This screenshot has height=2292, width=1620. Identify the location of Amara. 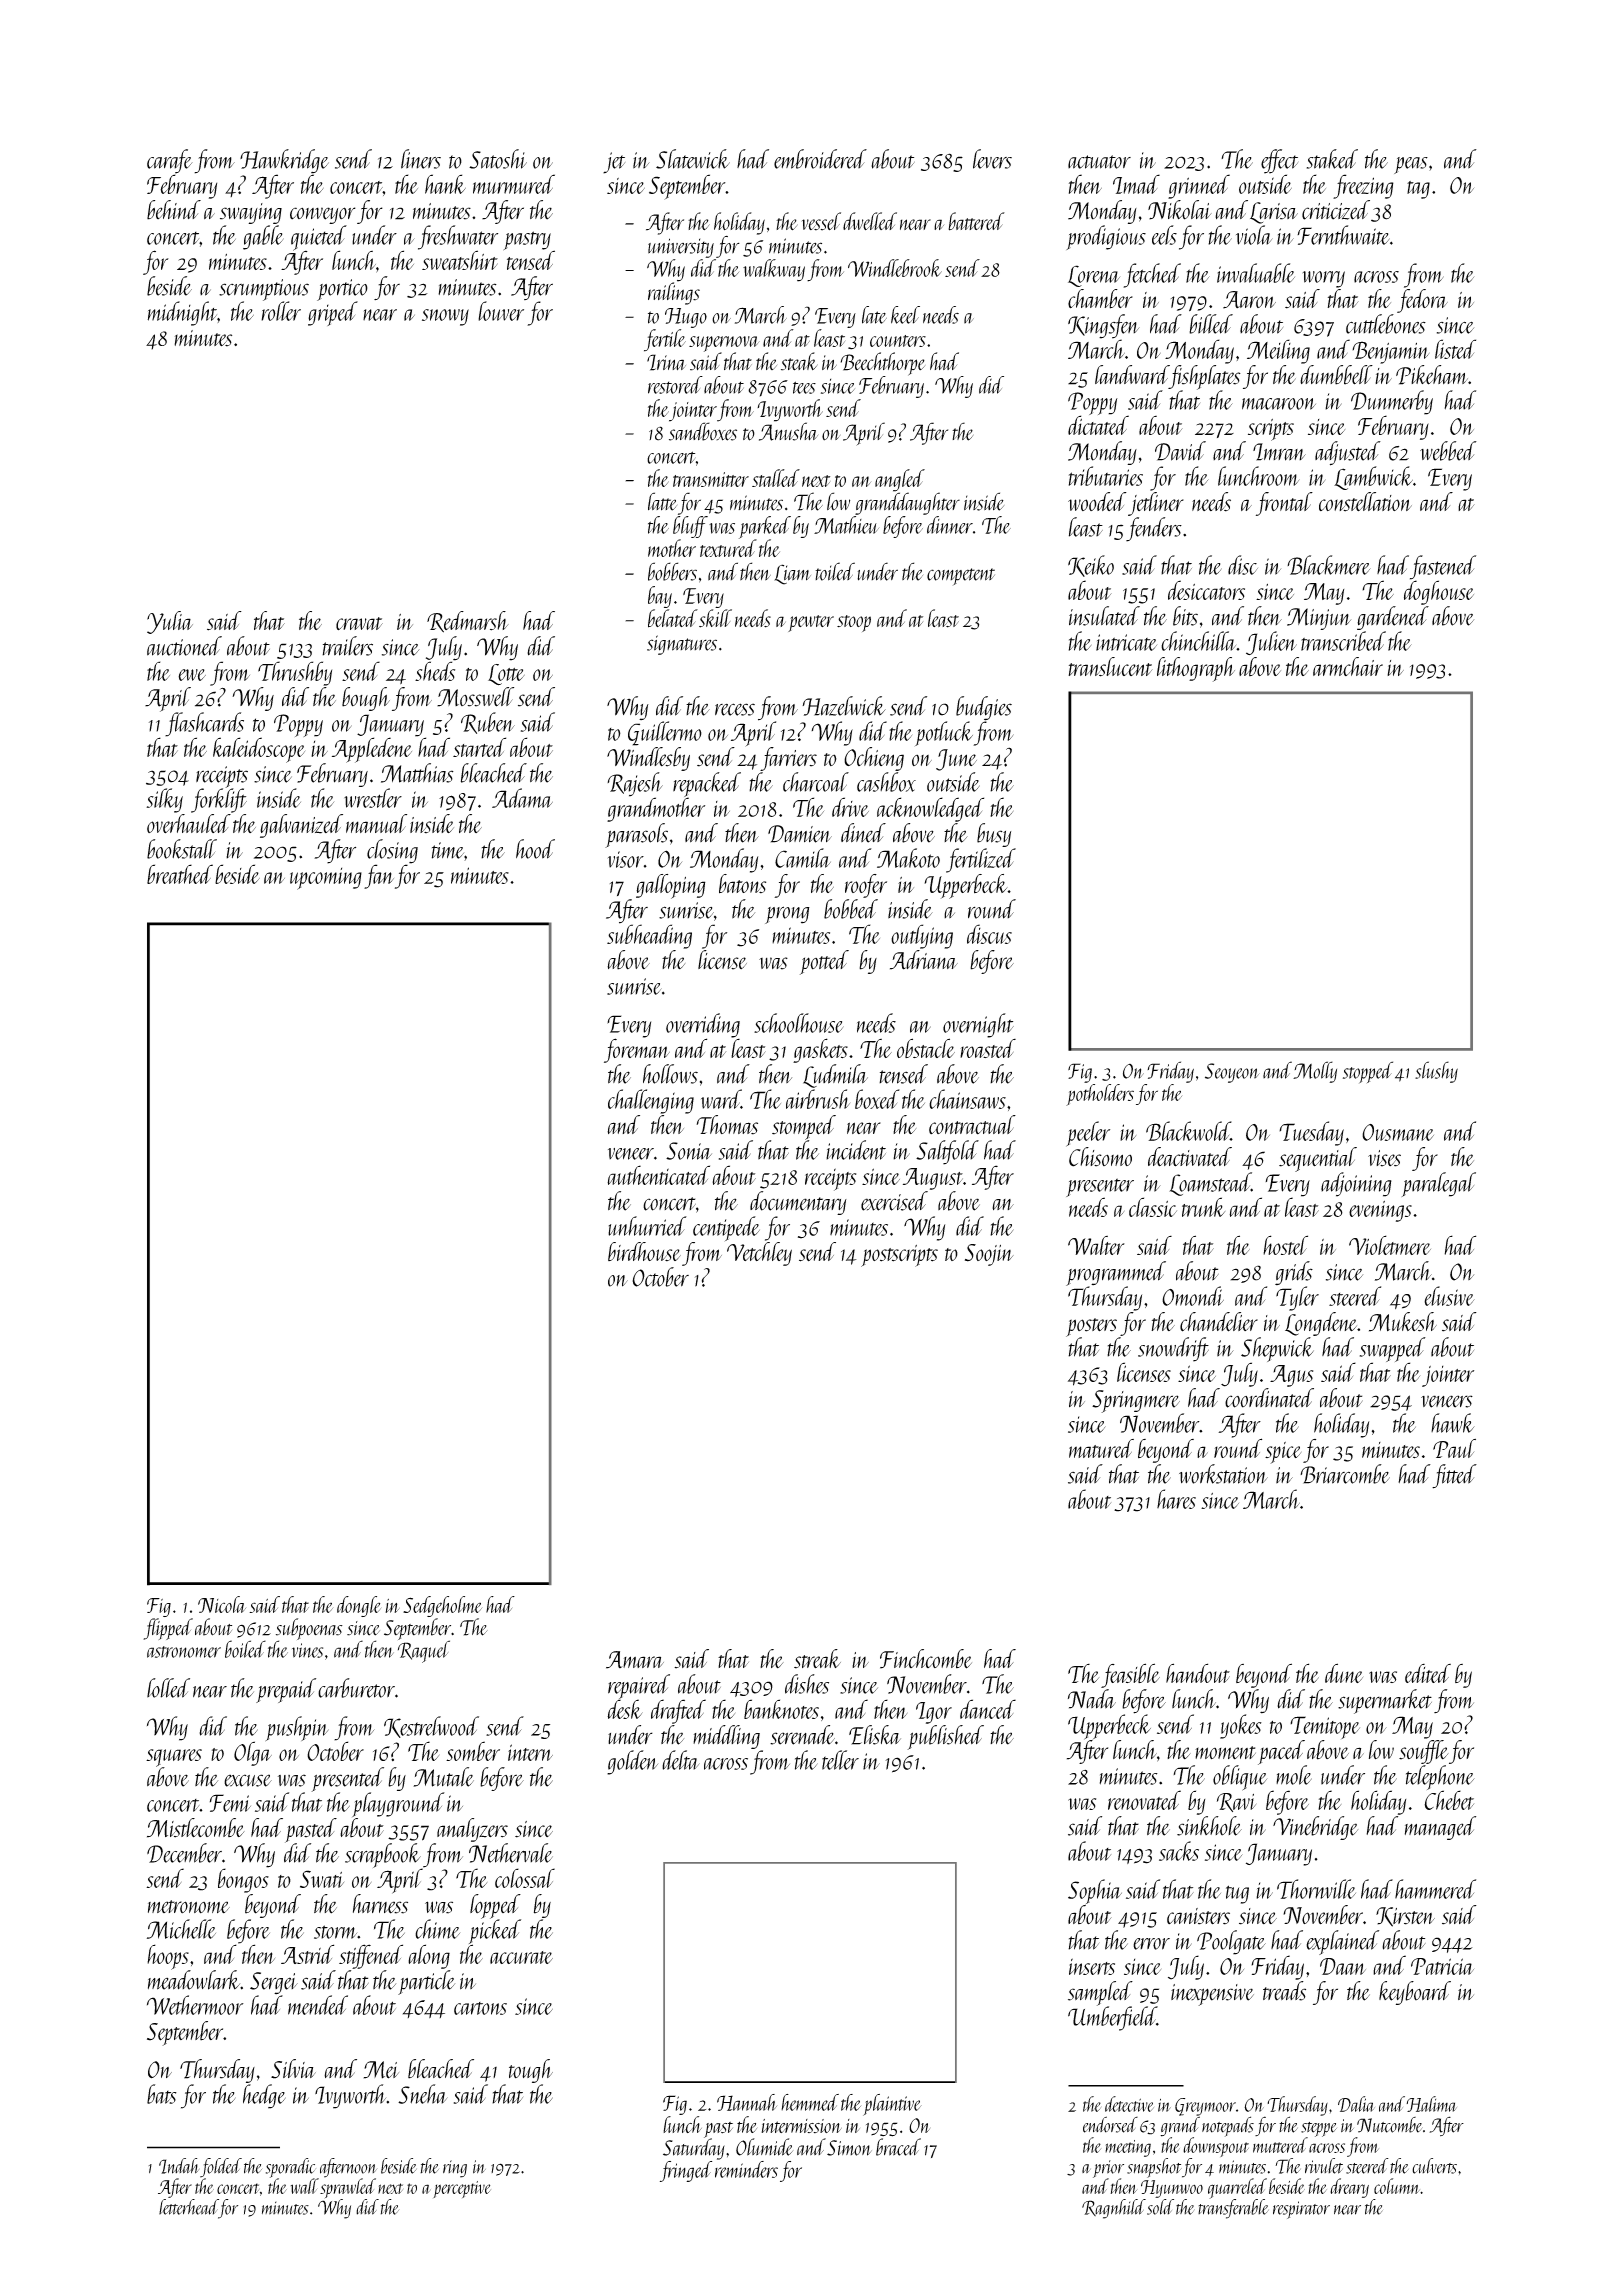
(635, 1660).
